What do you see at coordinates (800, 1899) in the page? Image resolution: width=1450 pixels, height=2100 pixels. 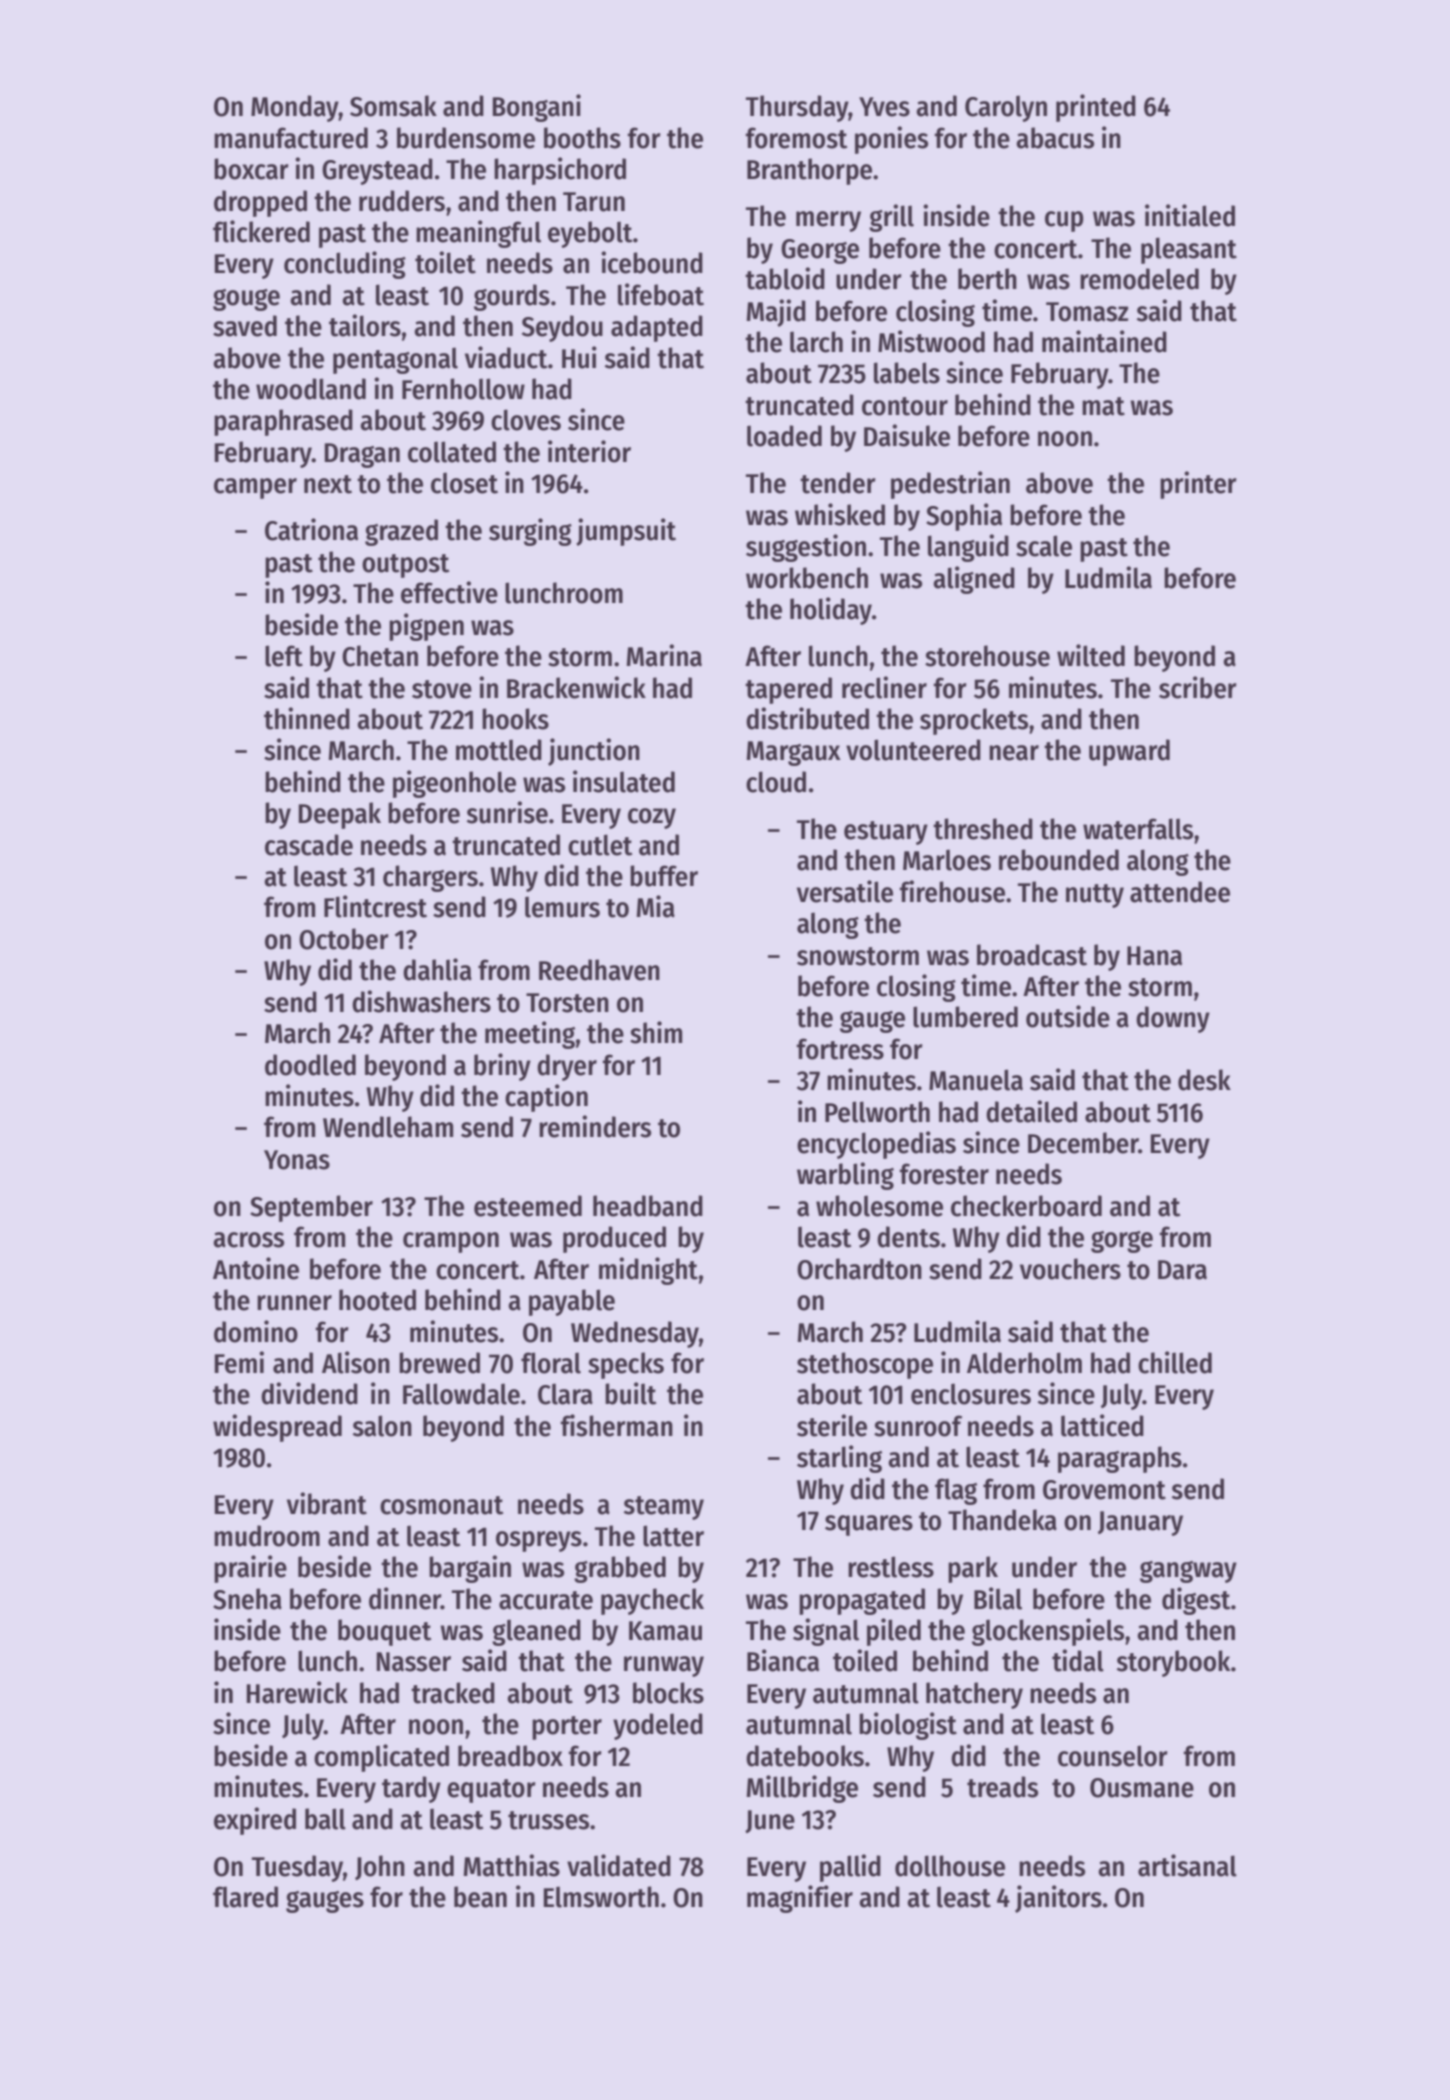 I see `magnifier` at bounding box center [800, 1899].
